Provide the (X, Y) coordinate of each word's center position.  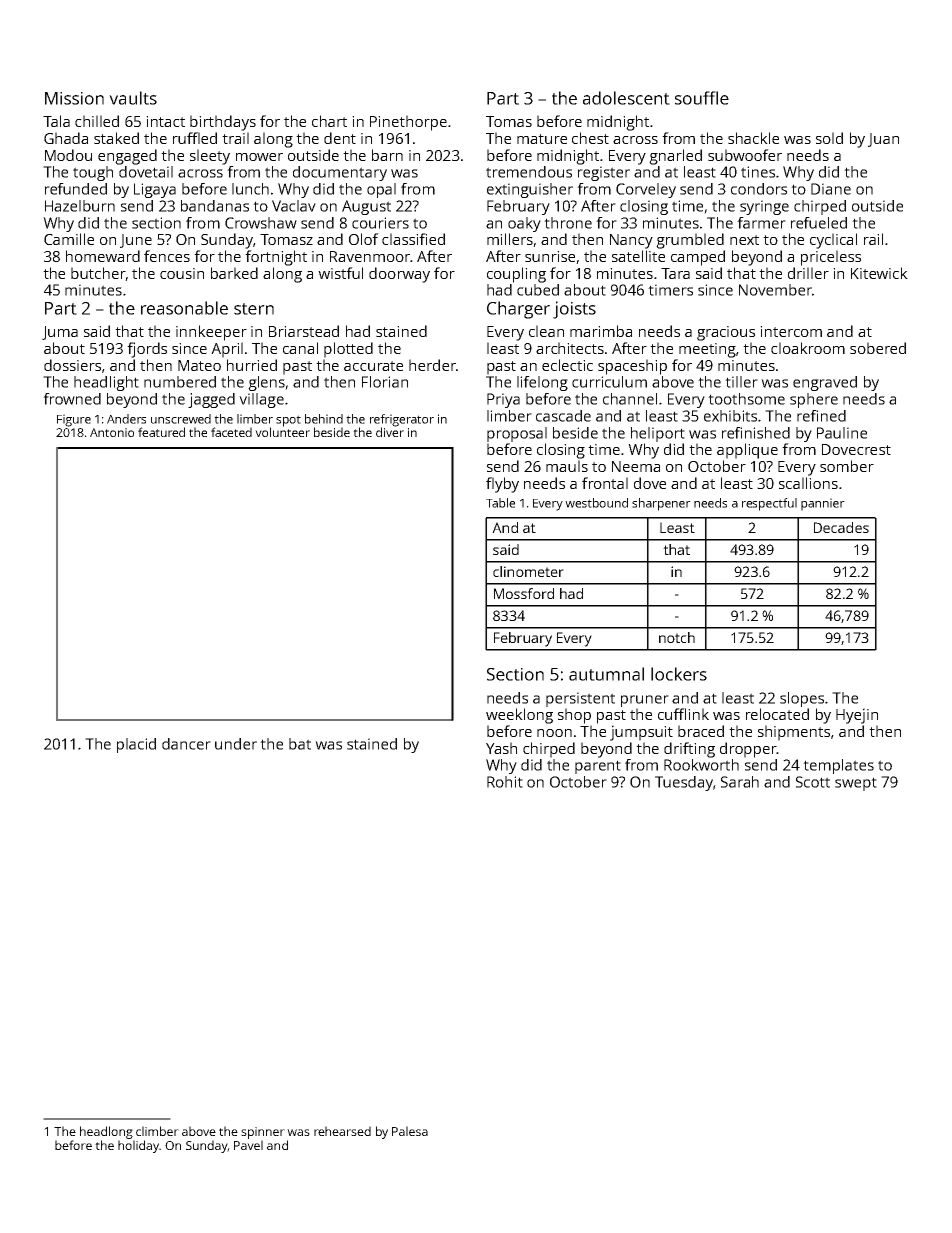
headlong (106, 1132)
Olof (364, 239)
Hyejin (857, 716)
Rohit (505, 782)
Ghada (66, 138)
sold (829, 138)
